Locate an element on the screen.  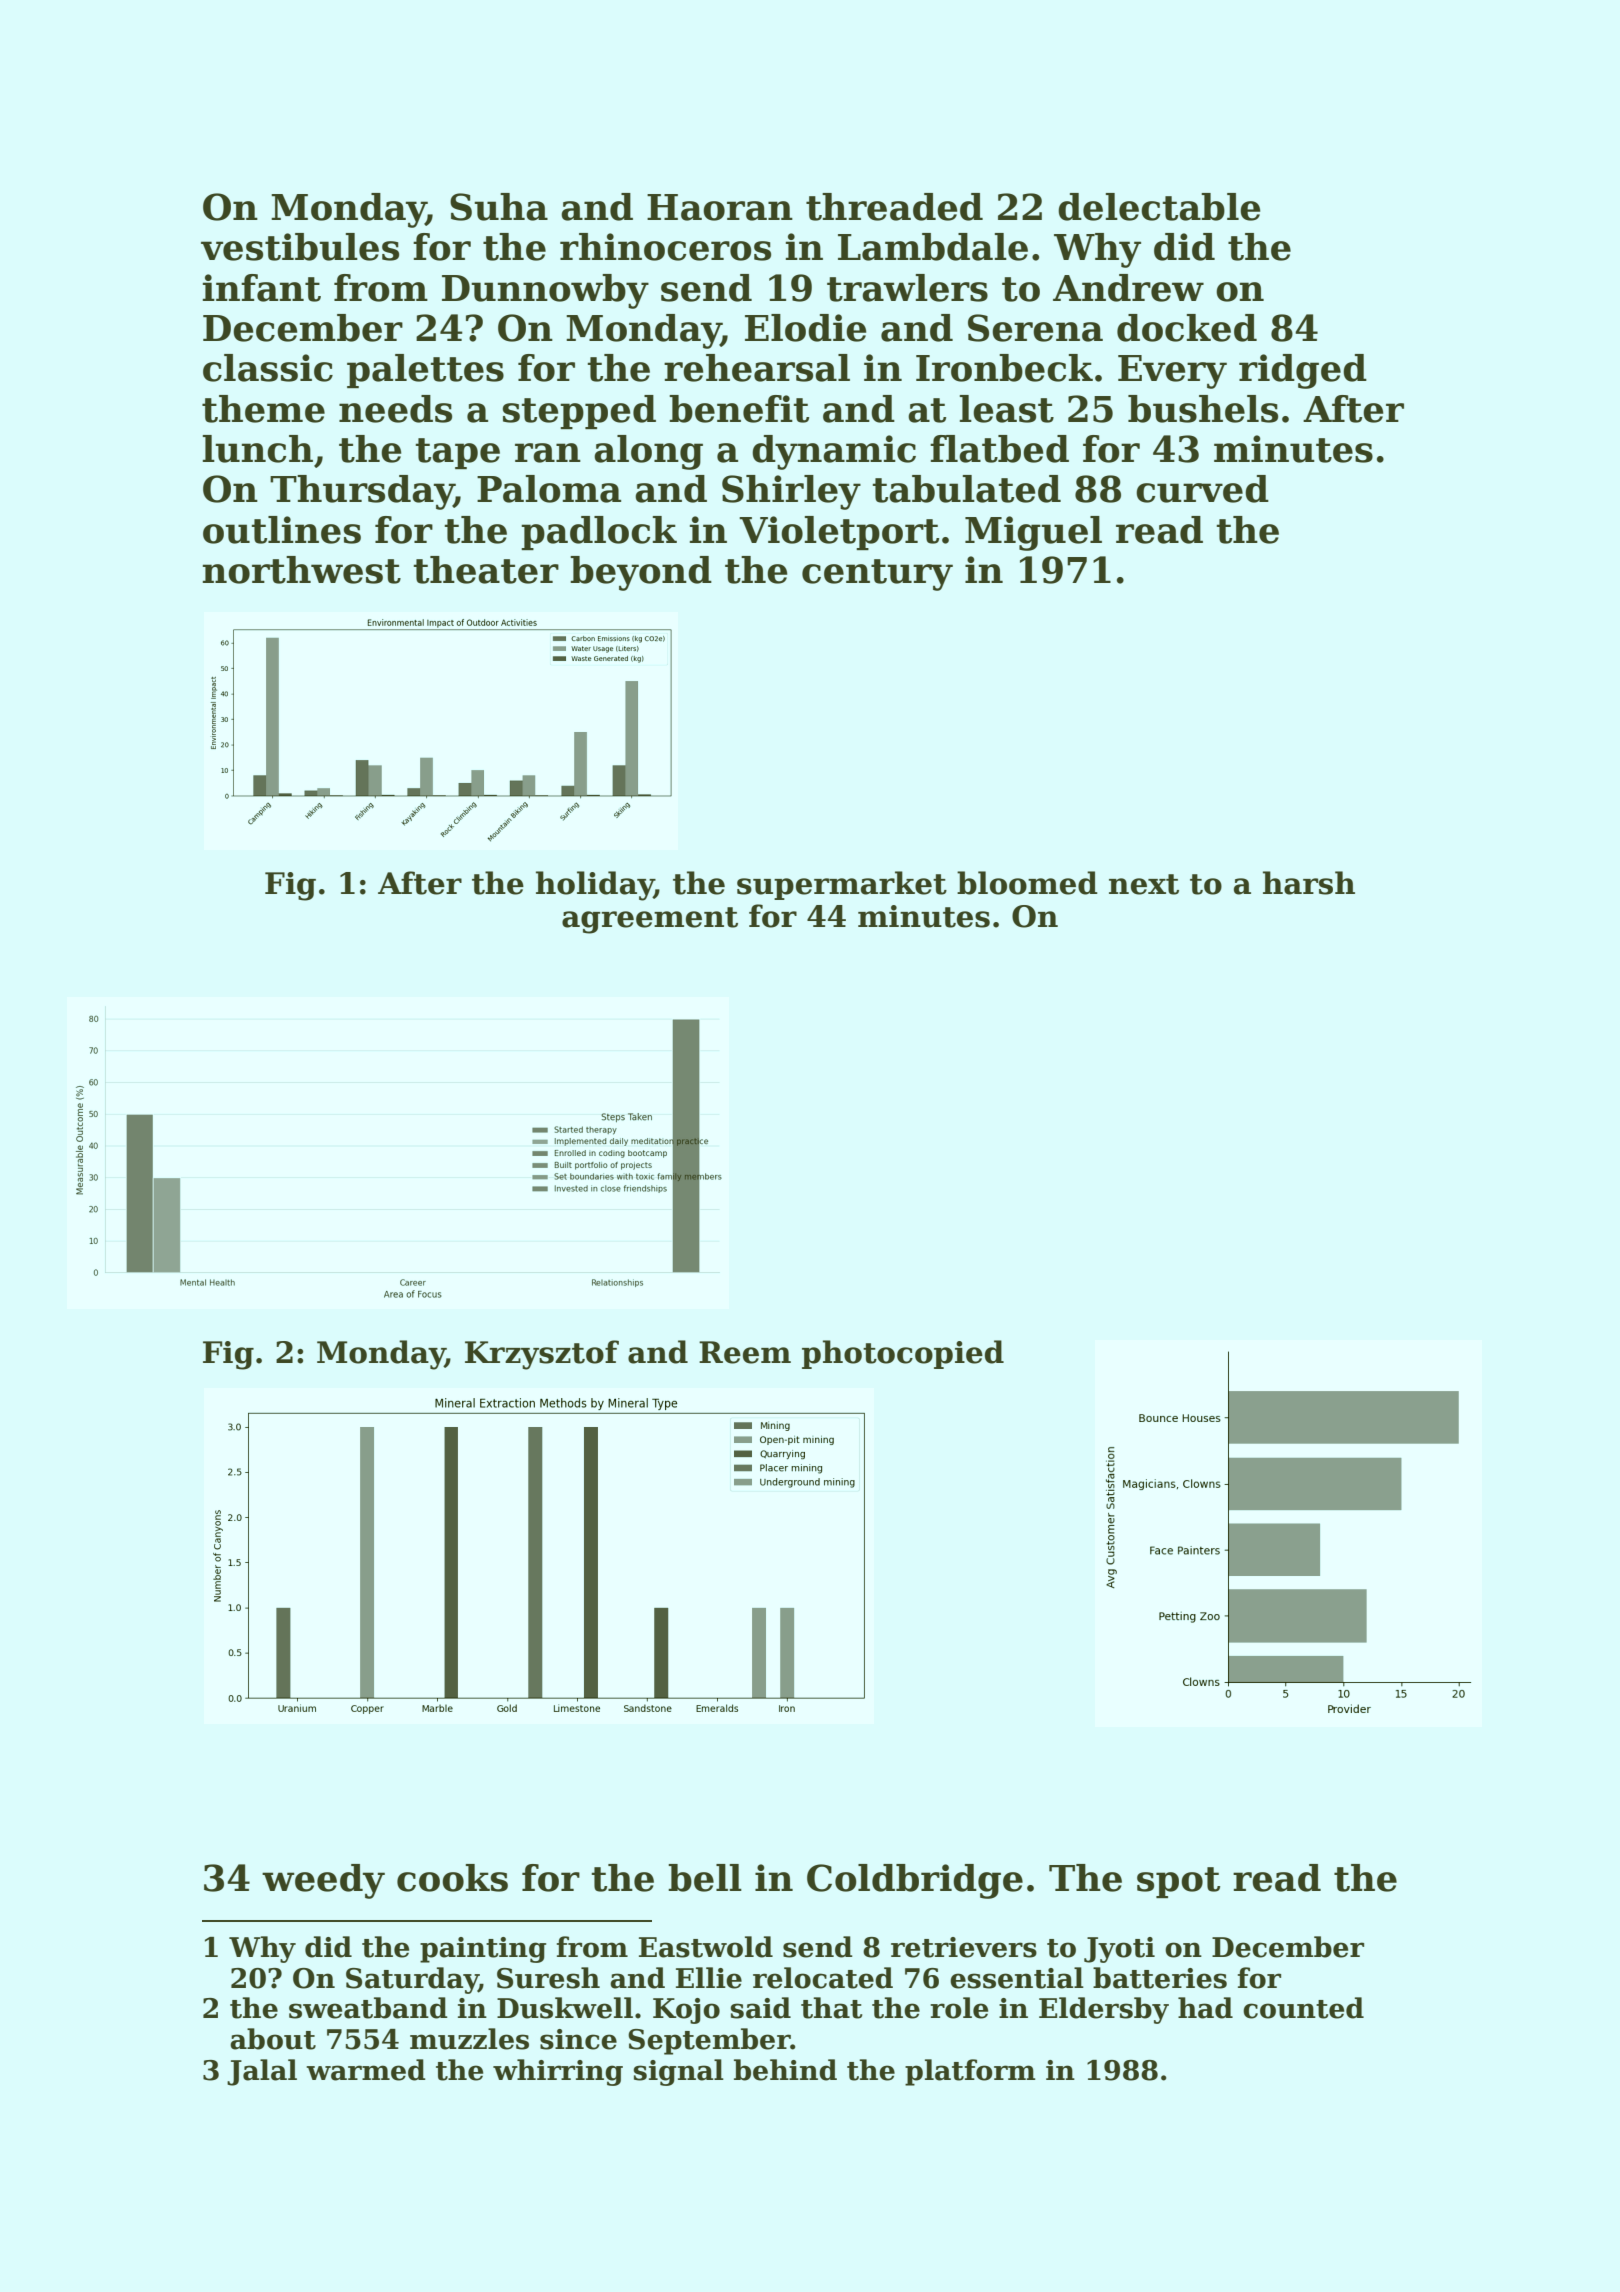
harsh is located at coordinates (1309, 883).
